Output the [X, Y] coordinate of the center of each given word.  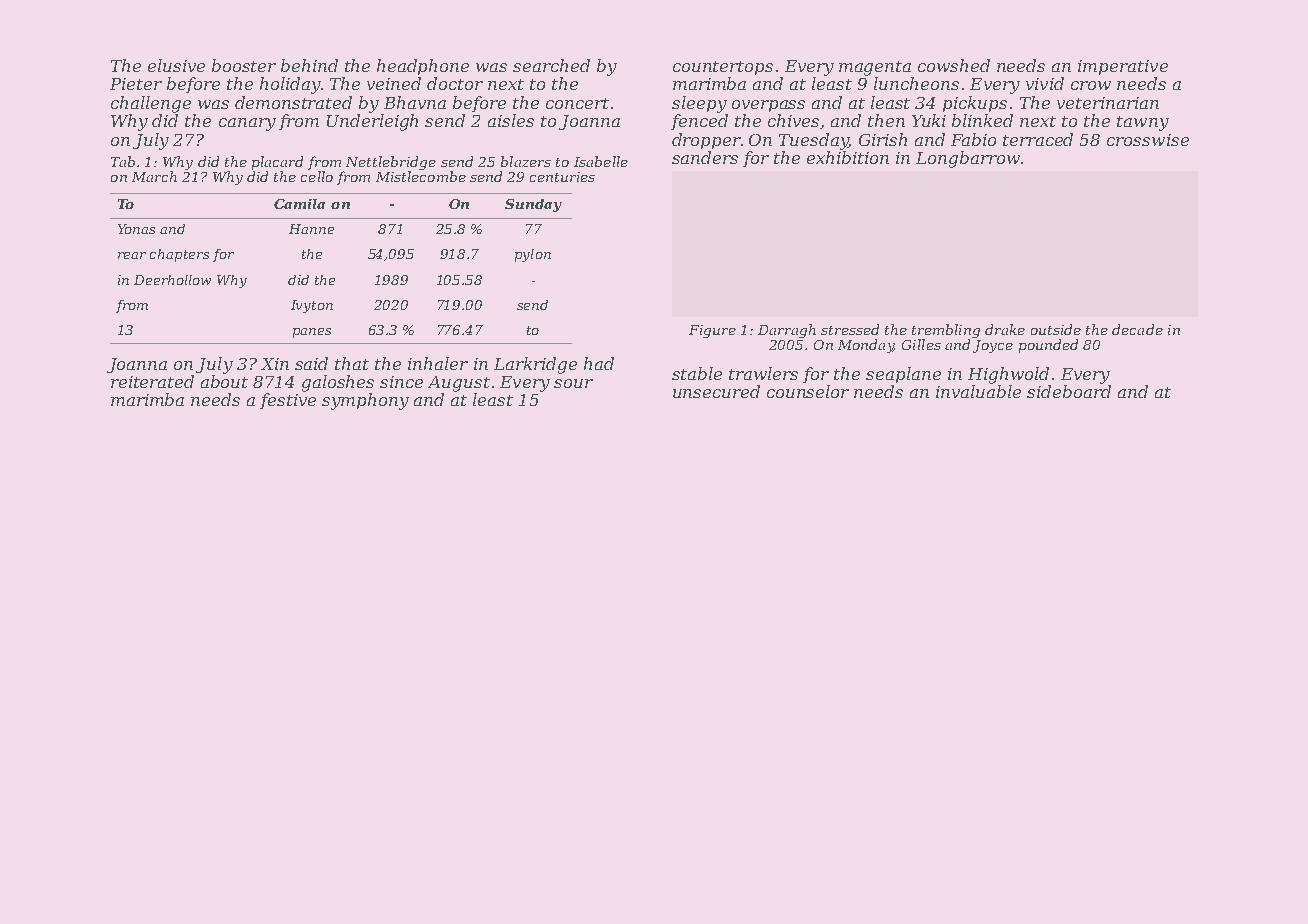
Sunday [533, 205]
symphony [365, 401]
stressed [850, 329]
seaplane [903, 375]
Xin [275, 364]
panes [312, 333]
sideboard [1069, 391]
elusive [176, 65]
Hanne [311, 229]
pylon [533, 255]
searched [551, 65]
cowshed [954, 65]
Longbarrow [968, 159]
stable [697, 373]
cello [317, 176]
